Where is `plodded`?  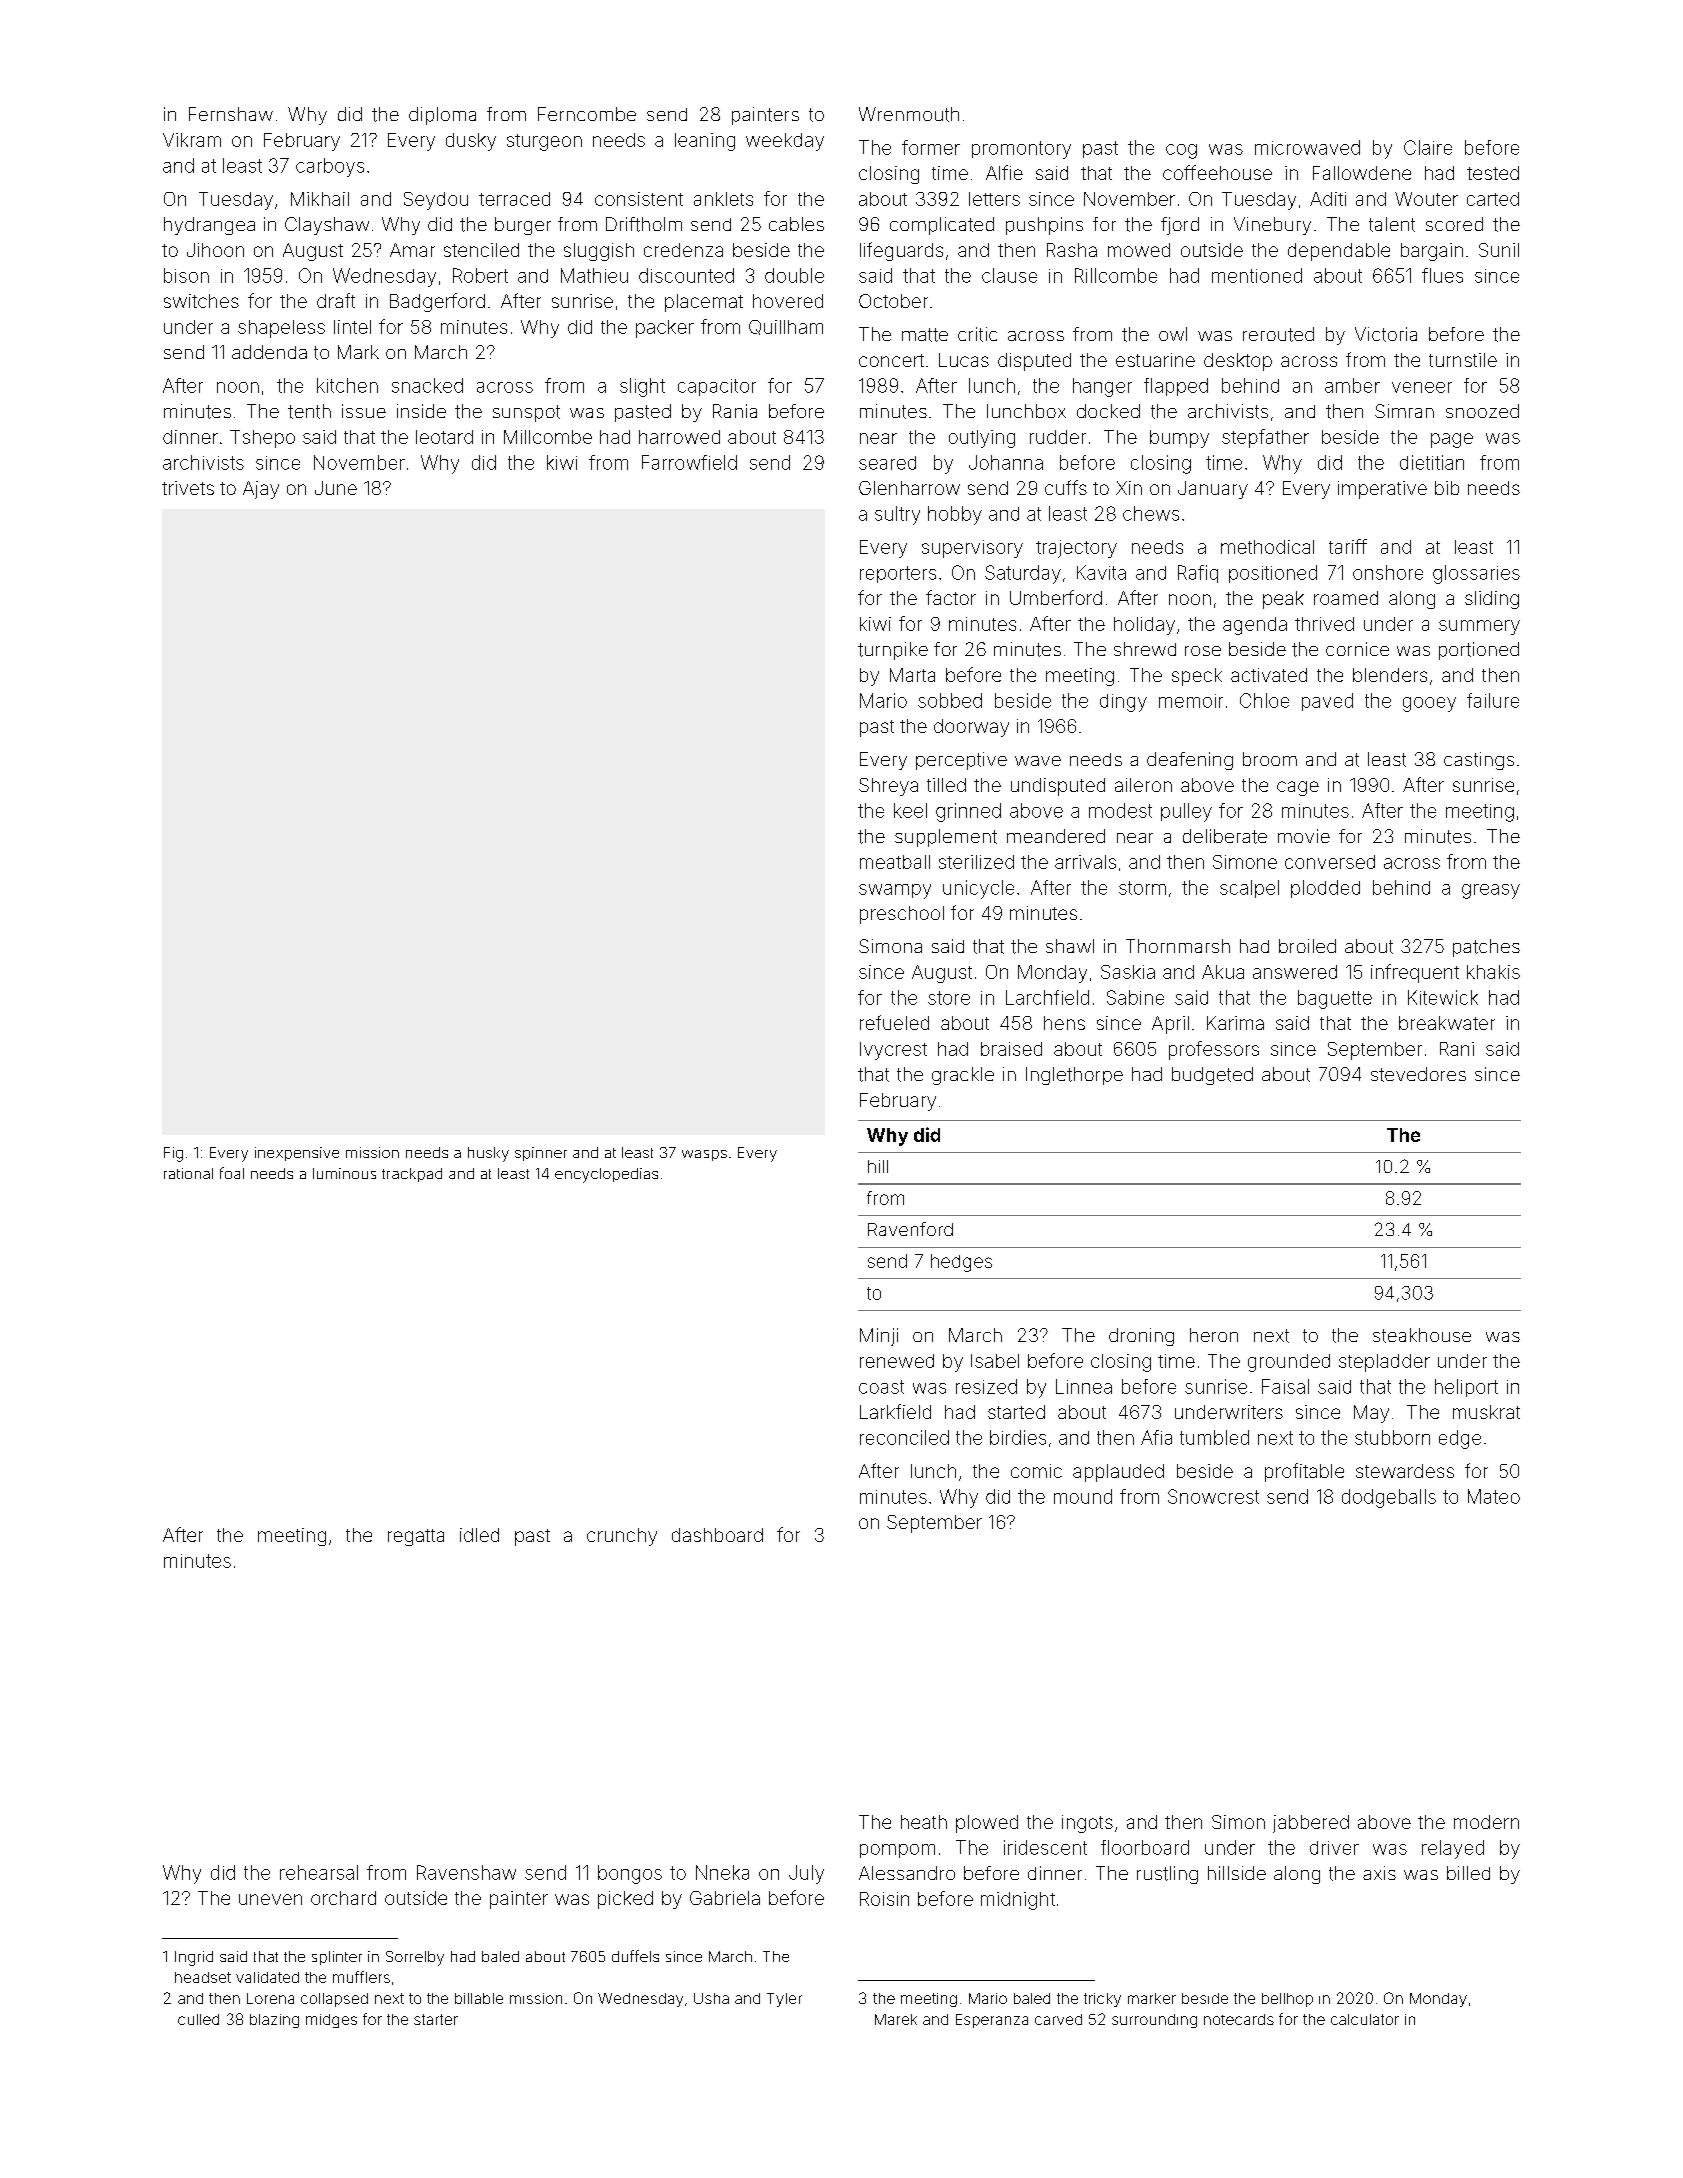 plodded is located at coordinates (1325, 889).
